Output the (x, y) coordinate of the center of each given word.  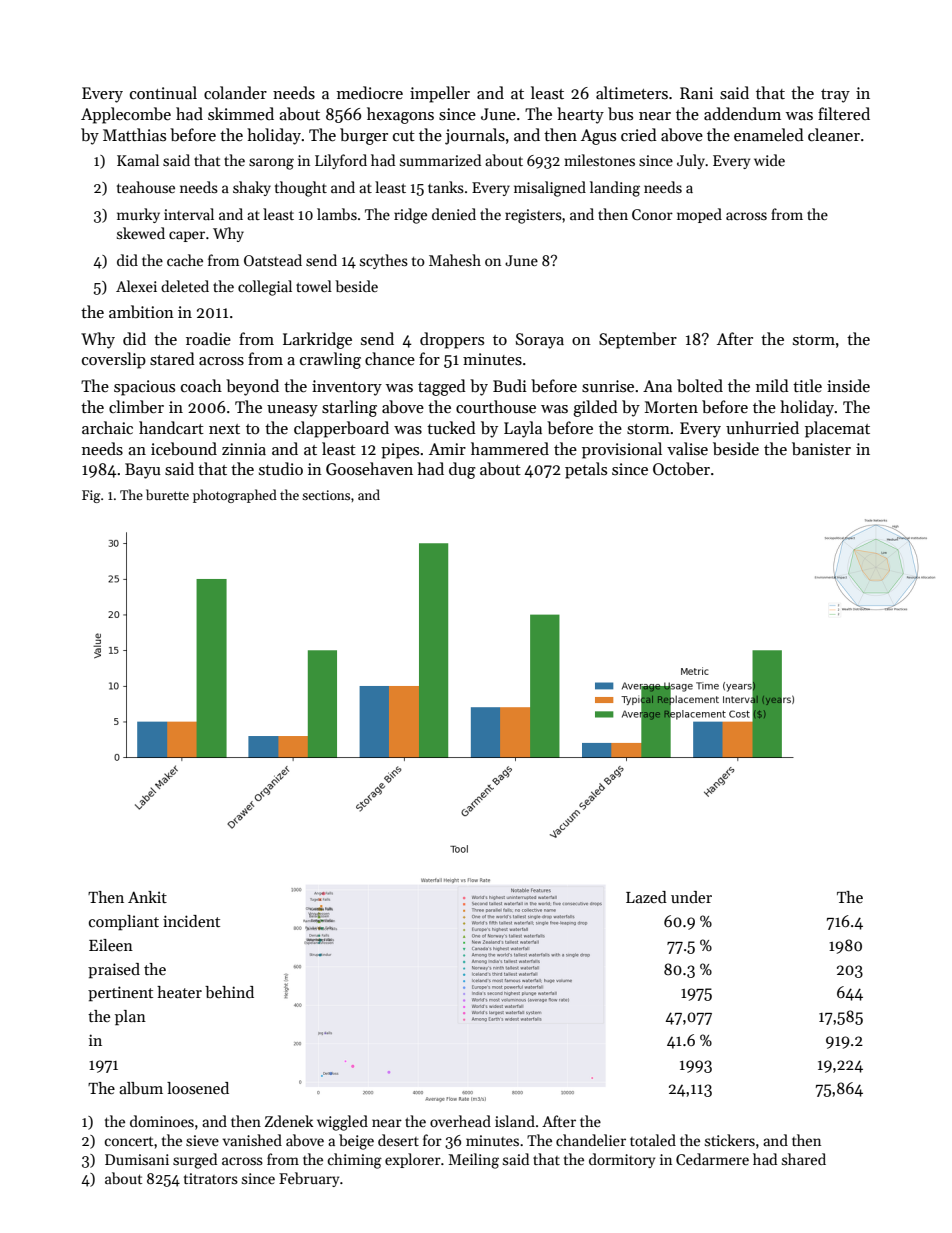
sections (326, 495)
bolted (700, 385)
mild (772, 385)
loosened (198, 1088)
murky (138, 215)
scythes (384, 261)
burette (167, 494)
